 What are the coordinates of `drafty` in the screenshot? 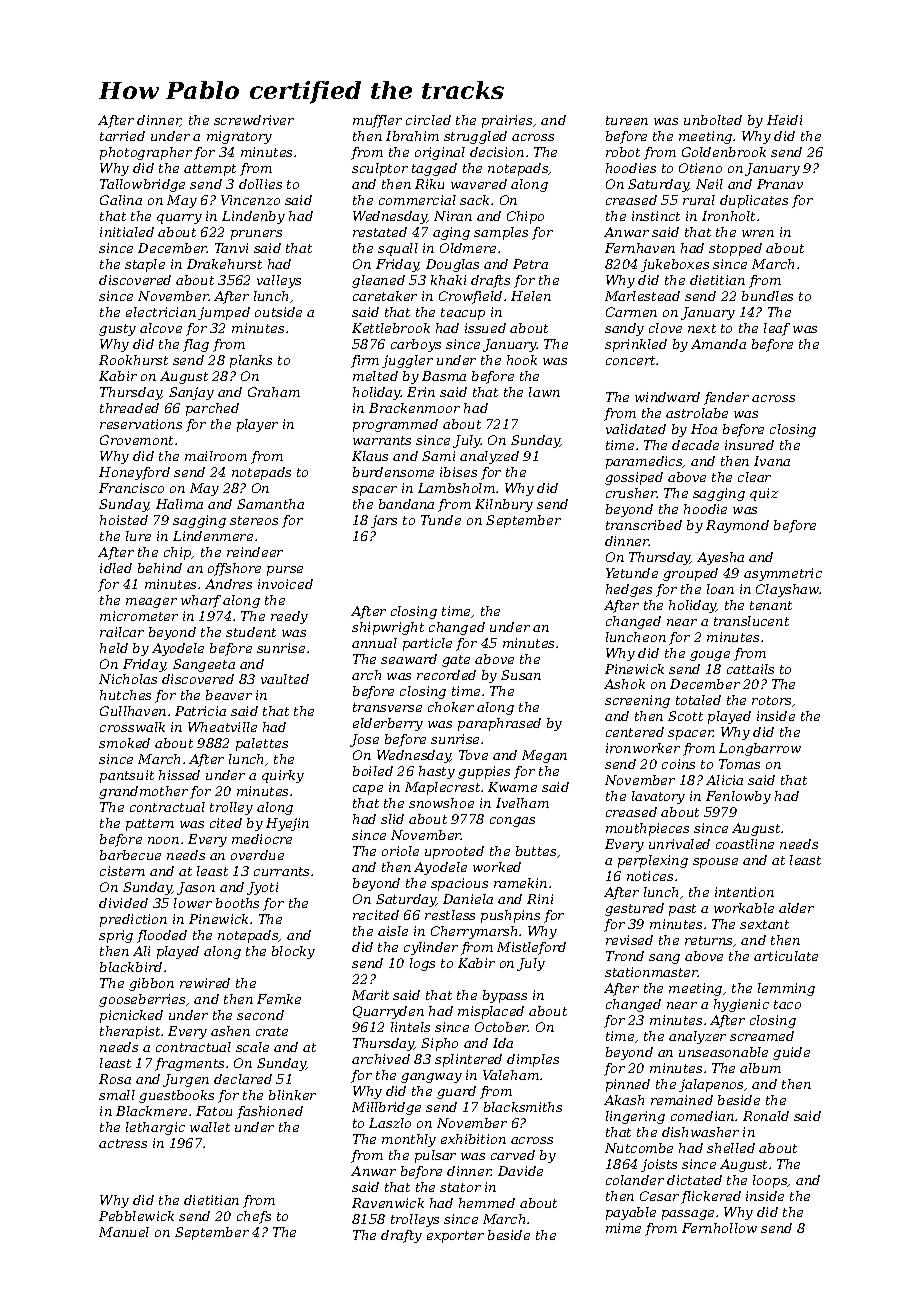 It's located at (401, 1236).
